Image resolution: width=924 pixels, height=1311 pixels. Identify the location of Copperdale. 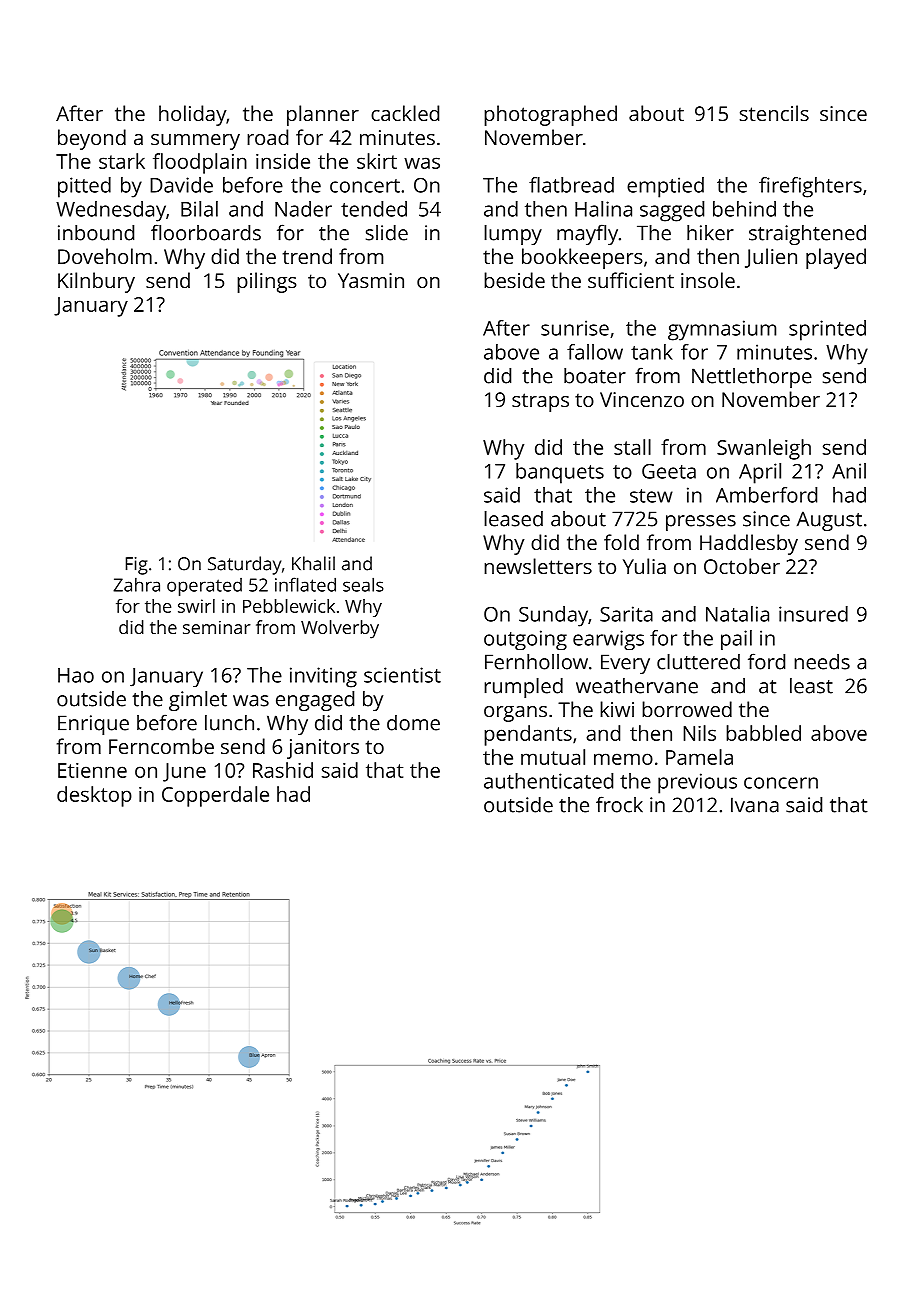
(215, 796).
